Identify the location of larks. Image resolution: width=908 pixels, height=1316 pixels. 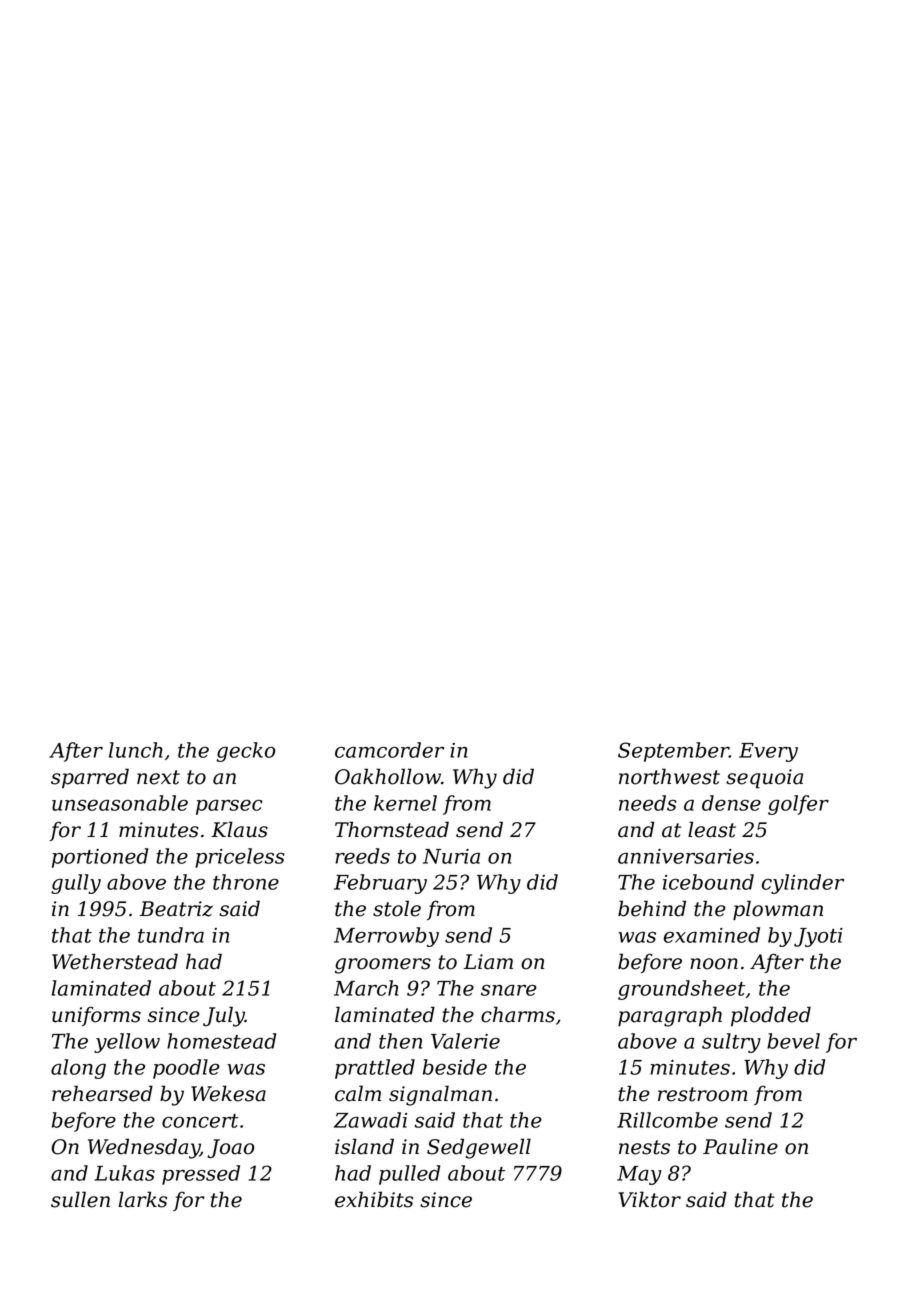
(142, 1199).
